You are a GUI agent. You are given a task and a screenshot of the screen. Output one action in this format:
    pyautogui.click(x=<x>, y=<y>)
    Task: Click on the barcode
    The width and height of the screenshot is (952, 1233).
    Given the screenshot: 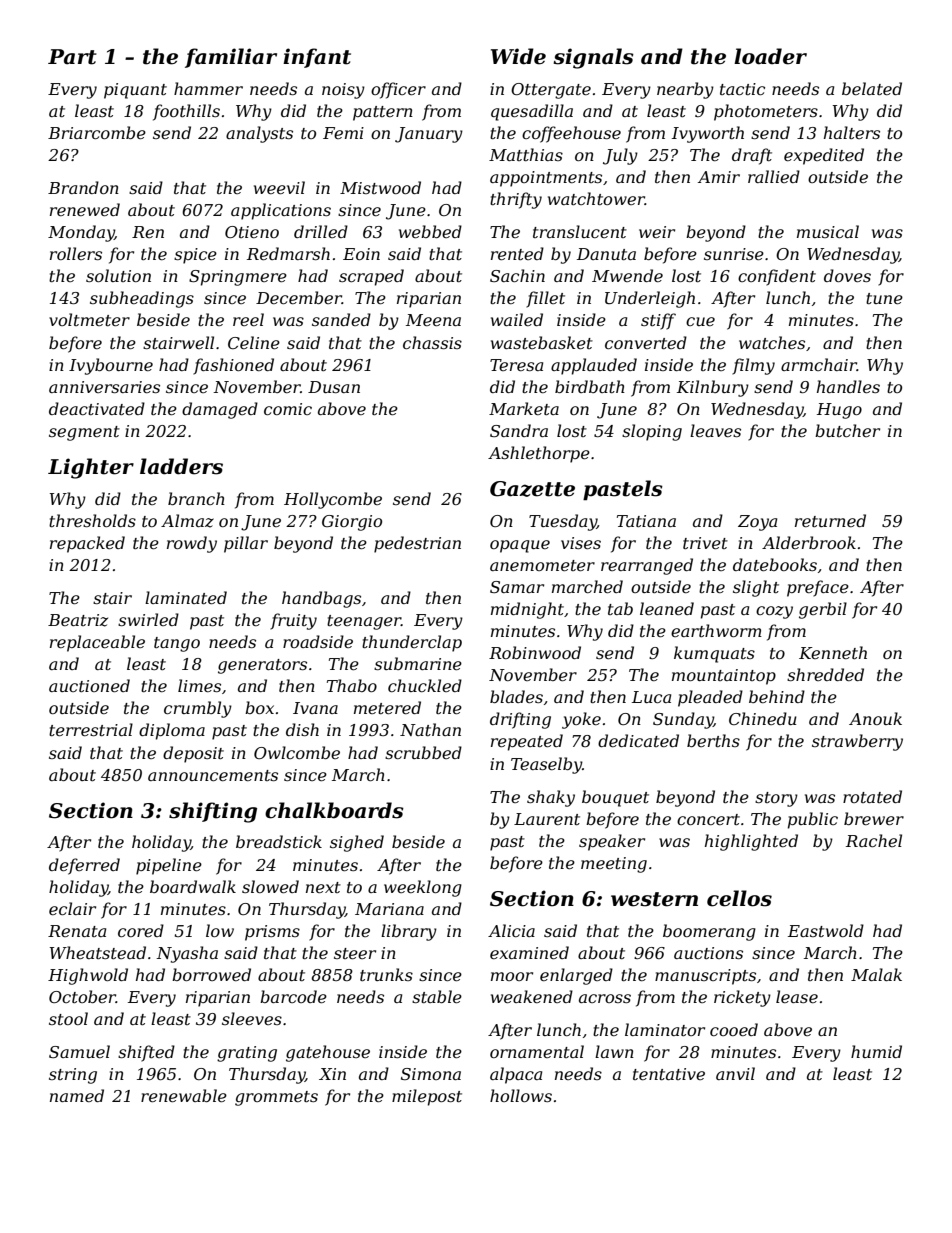 What is the action you would take?
    pyautogui.click(x=293, y=996)
